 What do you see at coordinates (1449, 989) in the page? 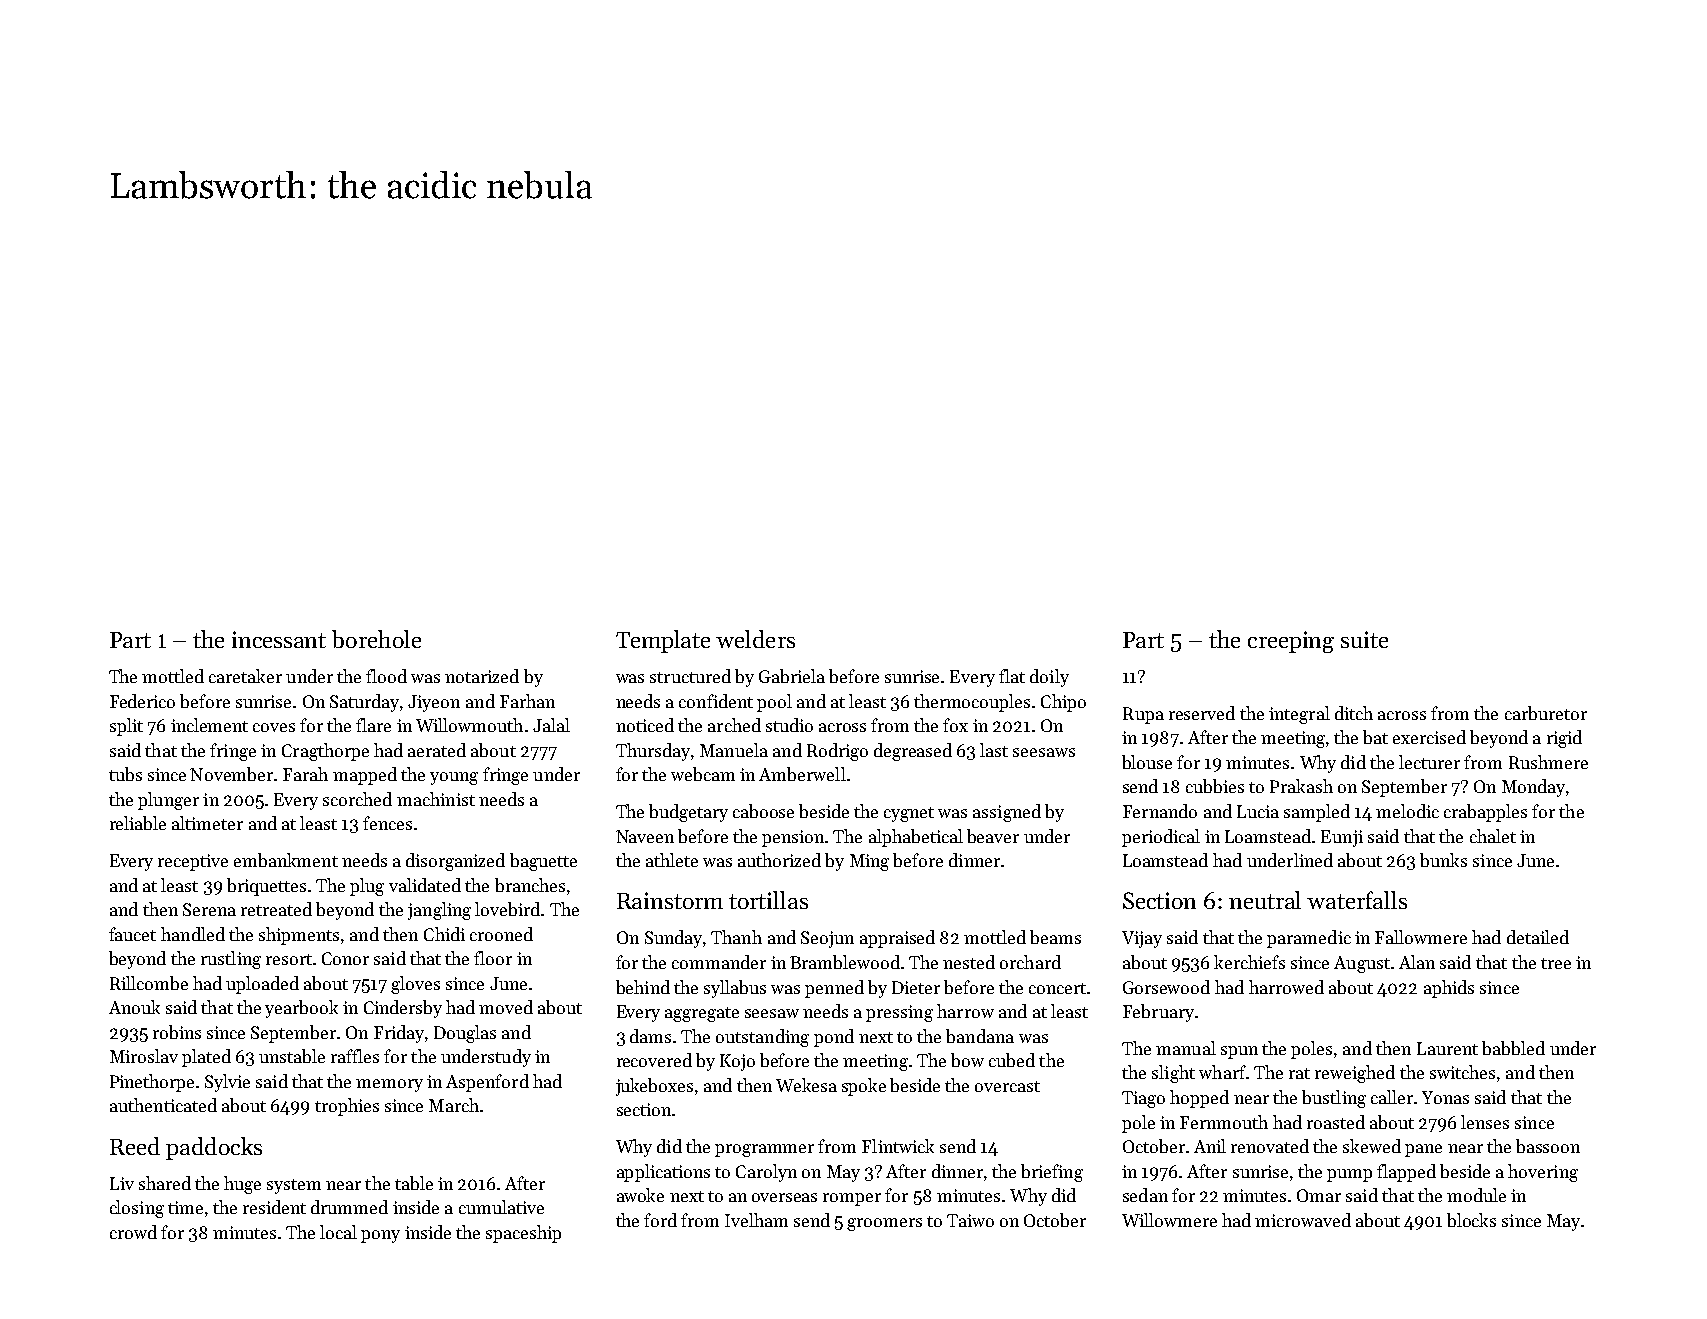
I see `aphids` at bounding box center [1449, 989].
